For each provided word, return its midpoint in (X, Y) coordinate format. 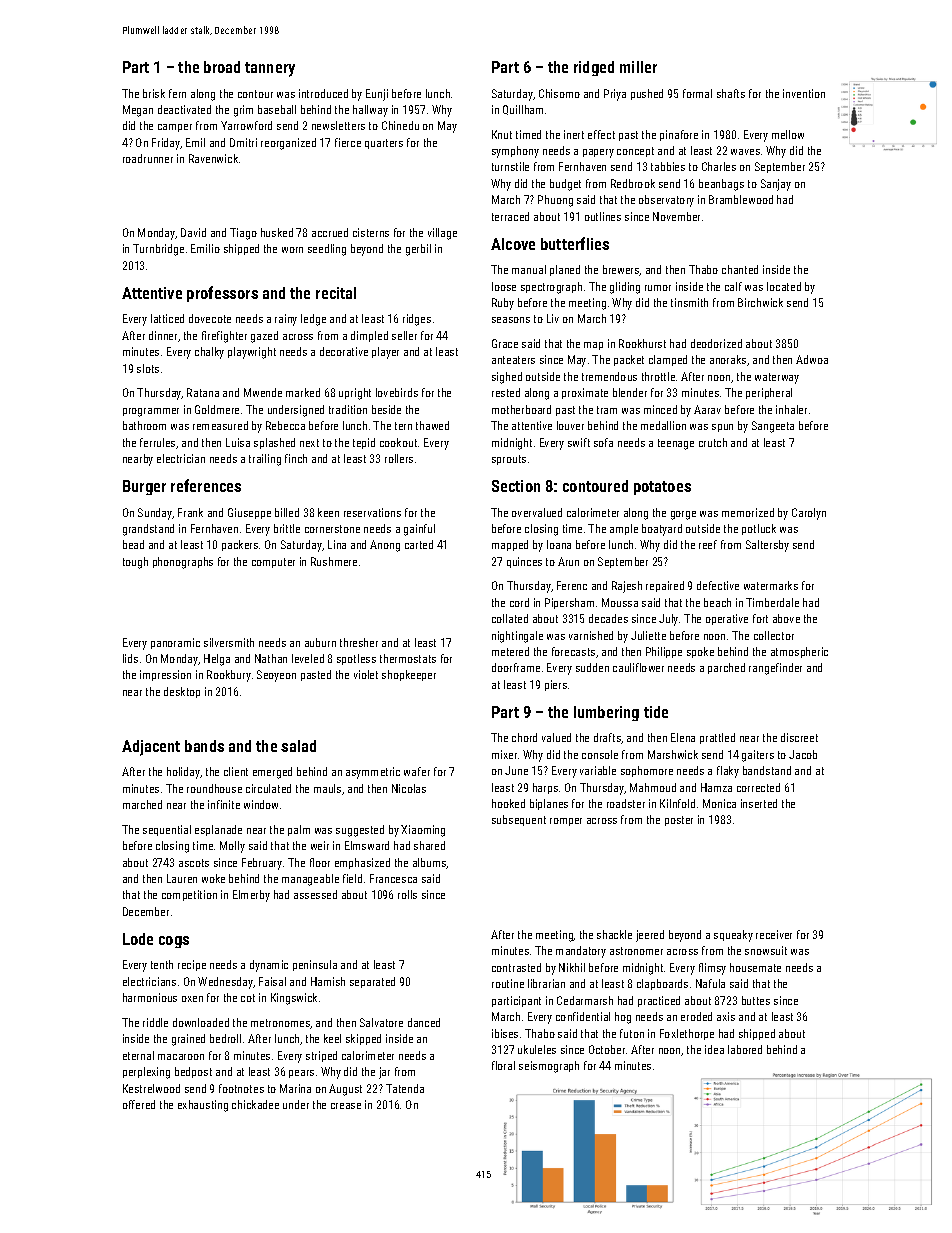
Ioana (559, 544)
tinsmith (689, 302)
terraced (510, 216)
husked (277, 232)
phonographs (183, 563)
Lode (138, 939)
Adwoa (812, 359)
